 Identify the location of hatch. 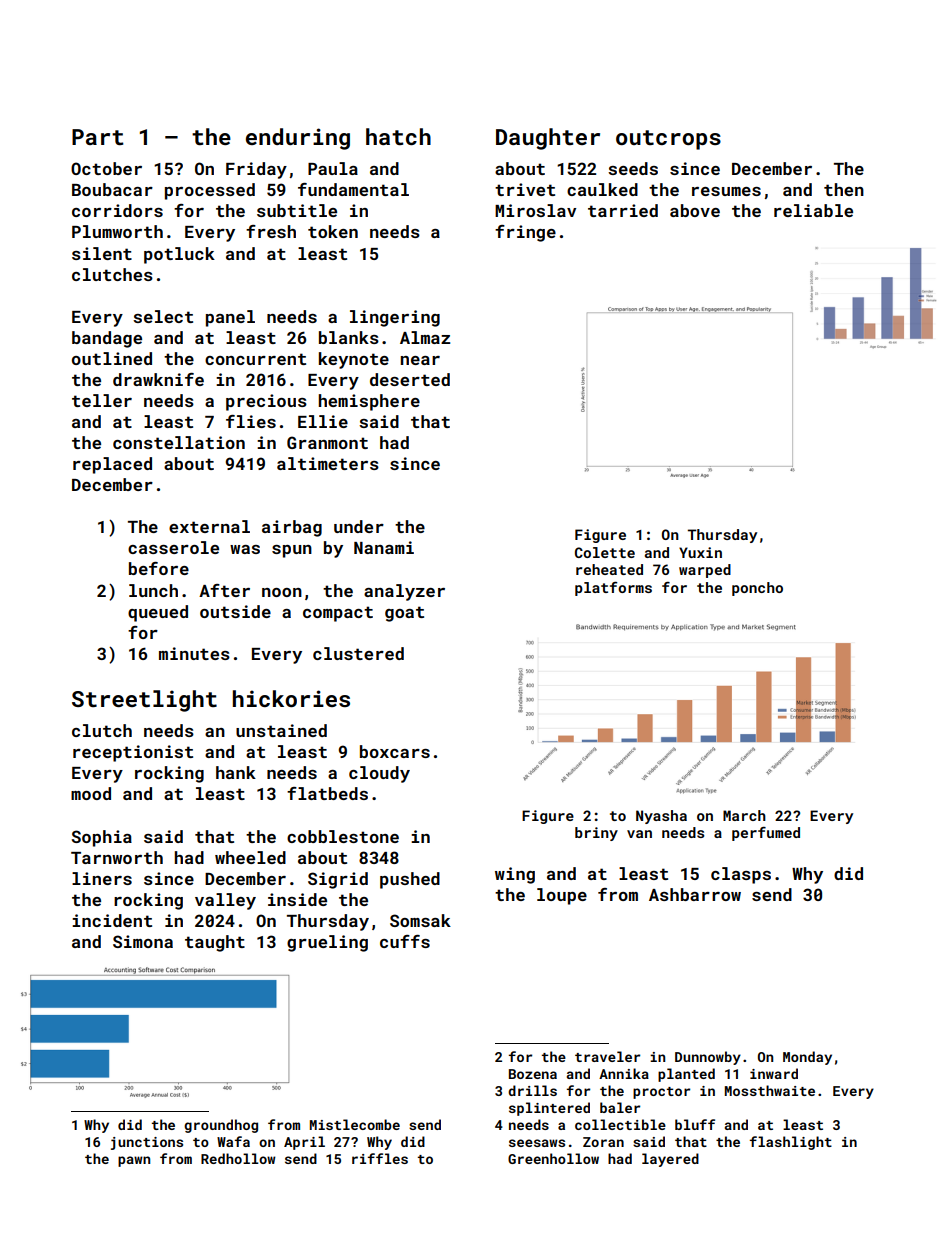
(398, 136).
